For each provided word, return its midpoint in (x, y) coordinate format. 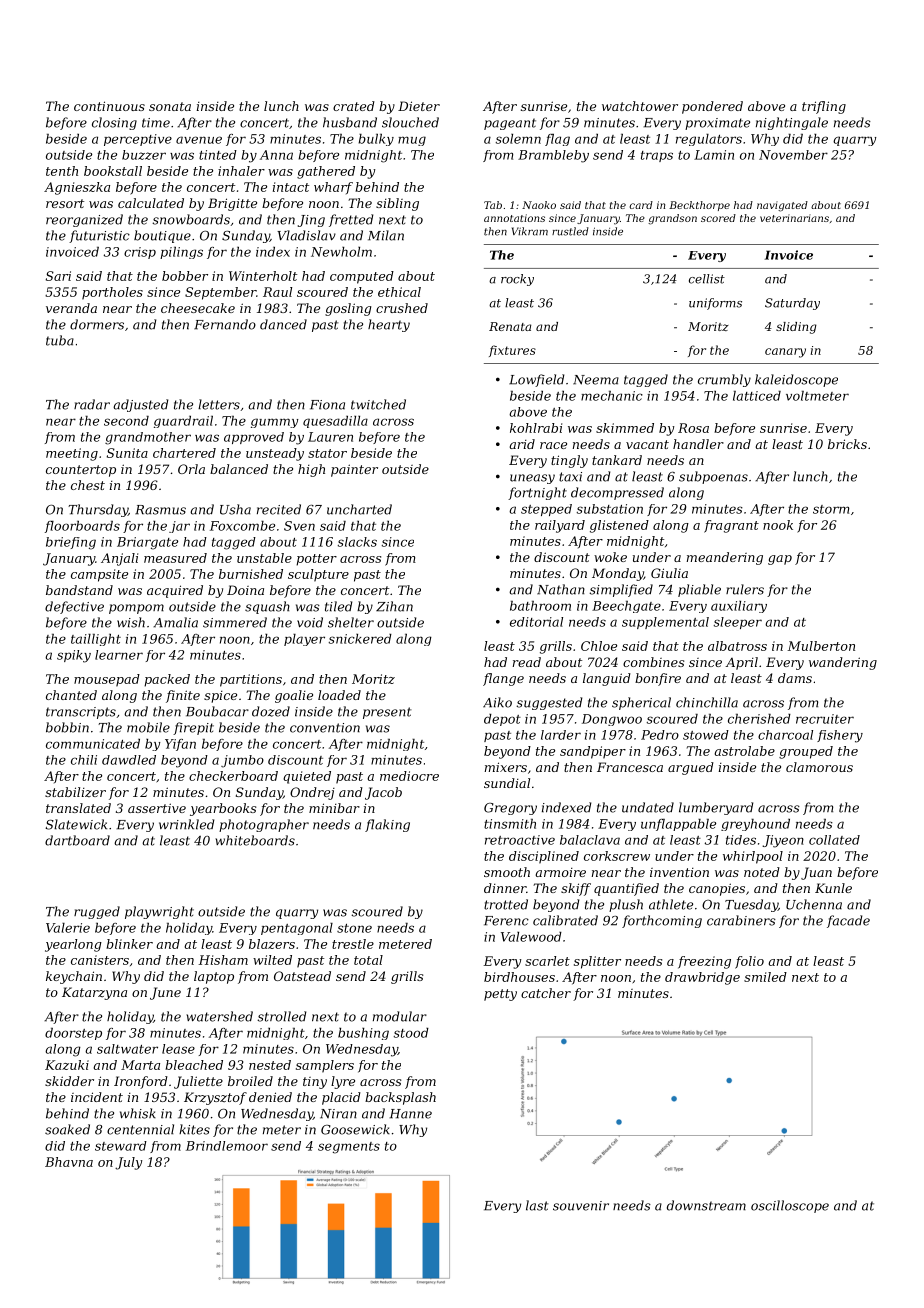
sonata (170, 106)
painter (354, 470)
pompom (136, 609)
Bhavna (69, 1162)
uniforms (715, 304)
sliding (796, 328)
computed (362, 277)
